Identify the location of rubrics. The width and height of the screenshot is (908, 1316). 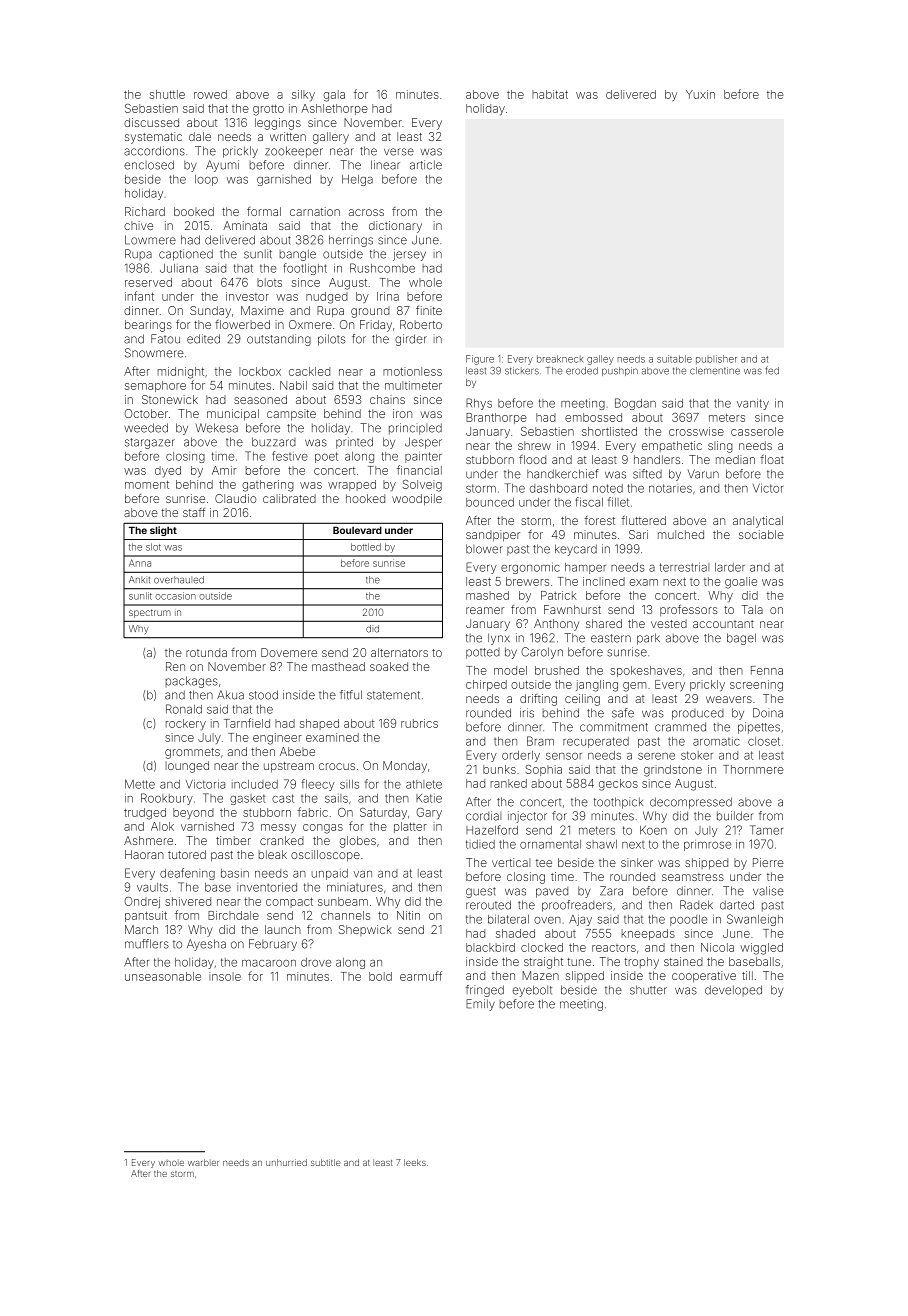
(419, 723).
